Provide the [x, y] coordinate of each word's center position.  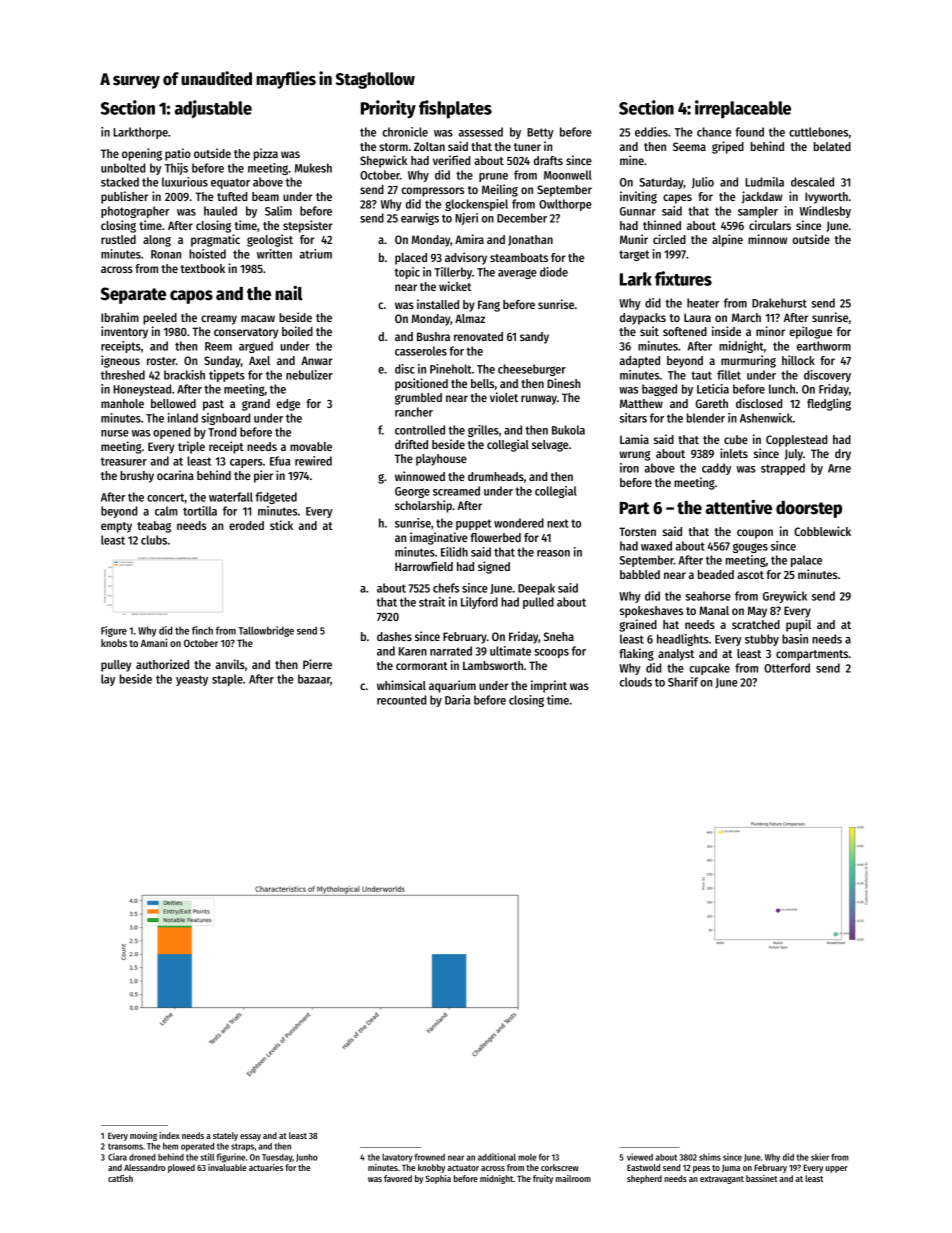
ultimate [510, 651]
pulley [116, 666]
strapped [783, 469]
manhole [122, 403]
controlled [420, 430]
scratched [756, 624]
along [157, 241]
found [749, 132]
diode [554, 272]
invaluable [227, 1167]
